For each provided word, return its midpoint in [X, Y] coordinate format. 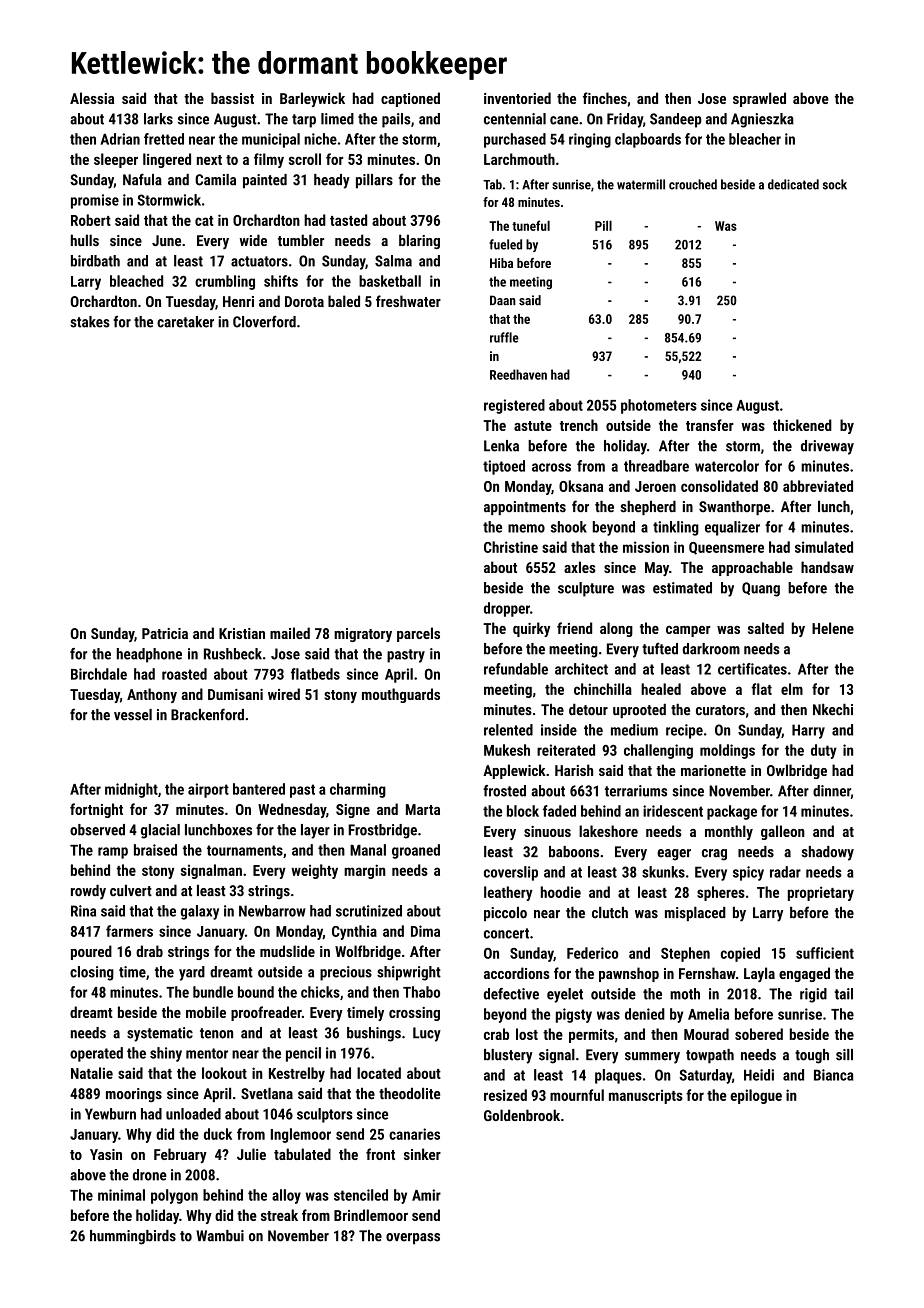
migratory [363, 635]
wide [253, 240]
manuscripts [646, 1097]
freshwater [408, 301]
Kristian [242, 633]
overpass [413, 1239]
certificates [752, 669]
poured [91, 952]
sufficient [825, 953]
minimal [121, 1195]
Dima [425, 931]
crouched [693, 184]
